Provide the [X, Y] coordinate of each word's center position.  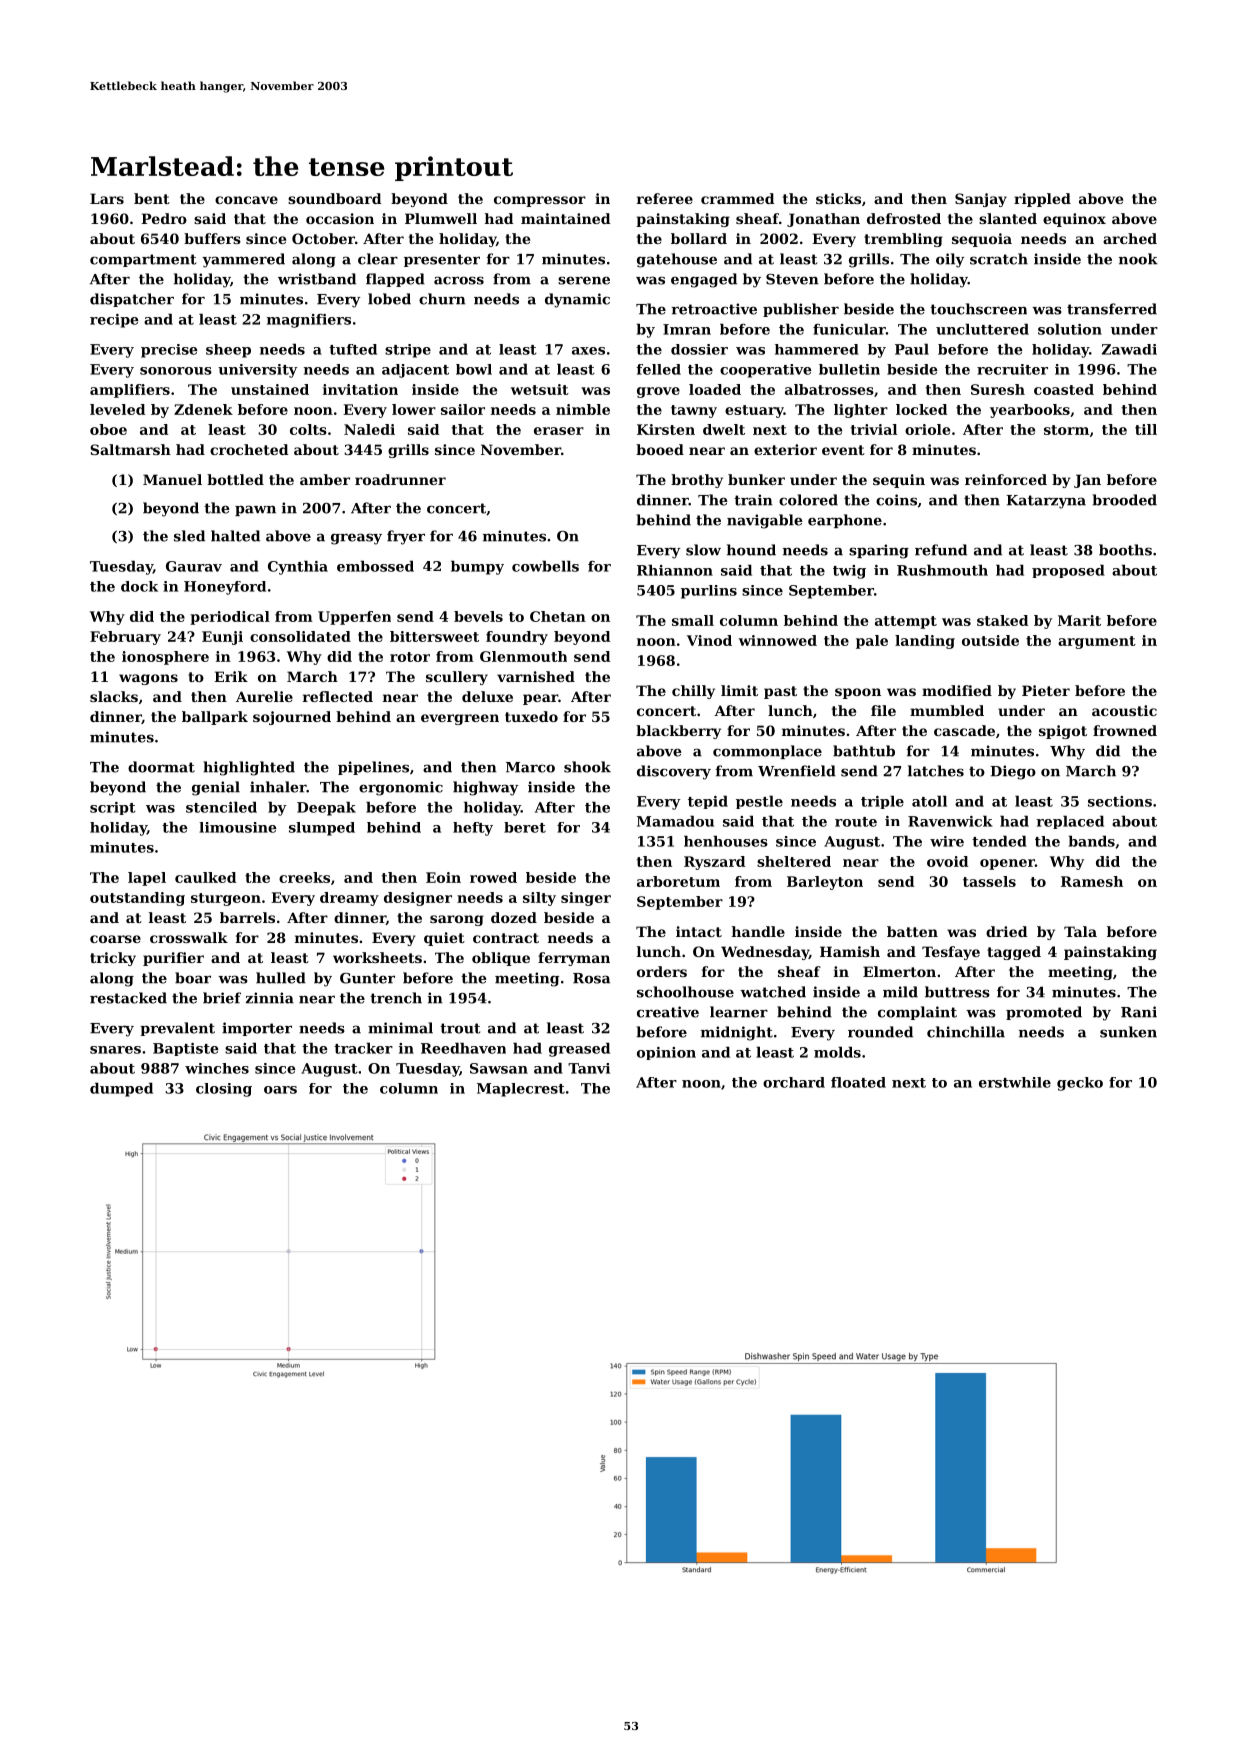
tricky [113, 959]
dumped [121, 1089]
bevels [478, 616]
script [113, 808]
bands [1092, 841]
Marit [1079, 620]
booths [1125, 550]
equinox [1074, 220]
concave [246, 200]
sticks [838, 198]
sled [189, 536]
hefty [473, 829]
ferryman [574, 959]
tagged [1014, 953]
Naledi [369, 429]
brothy [697, 481]
